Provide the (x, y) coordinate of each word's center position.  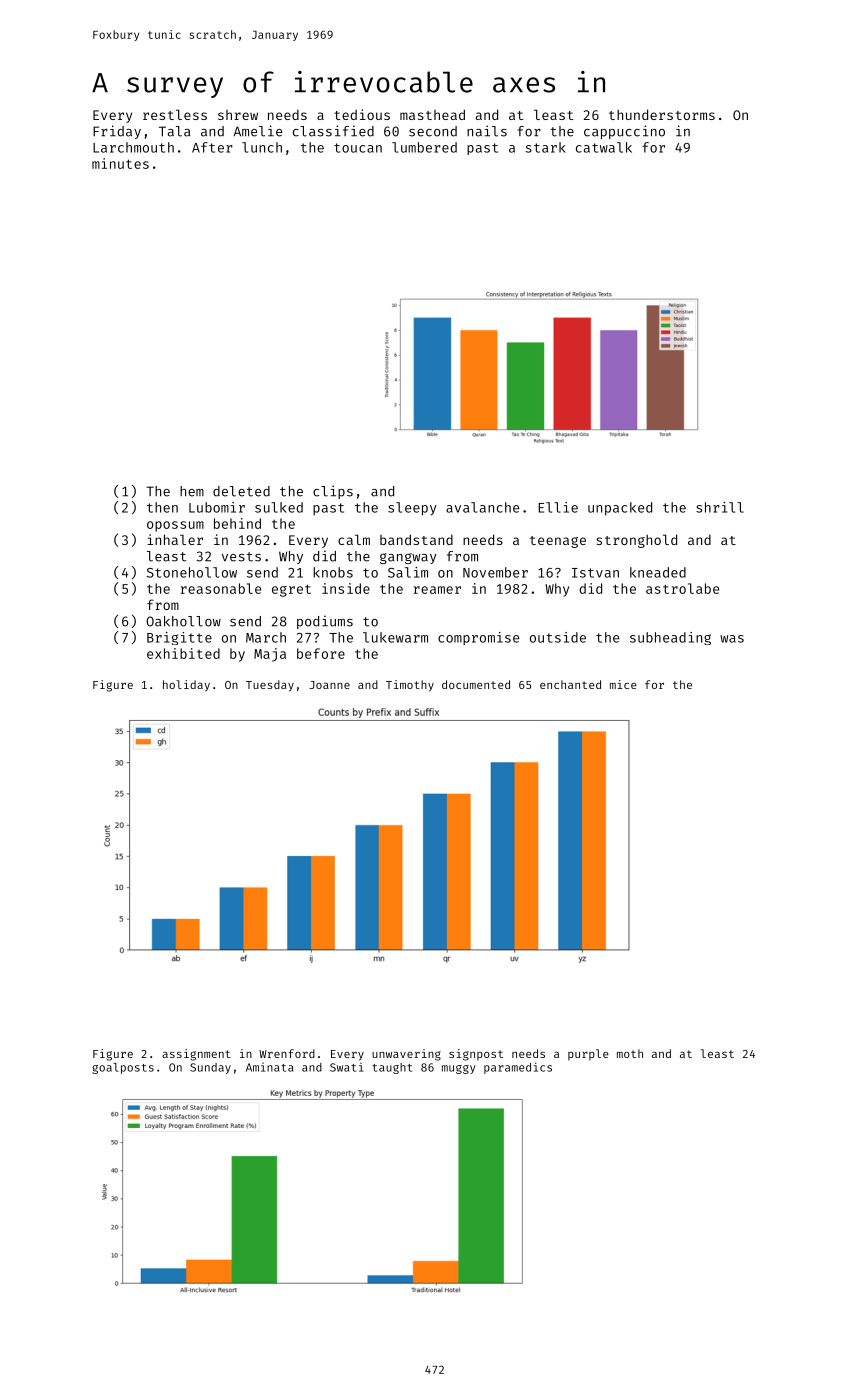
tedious (362, 114)
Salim (408, 572)
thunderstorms (662, 114)
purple (588, 1055)
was (732, 639)
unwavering (406, 1055)
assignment (196, 1055)
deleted (241, 491)
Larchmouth (133, 147)
